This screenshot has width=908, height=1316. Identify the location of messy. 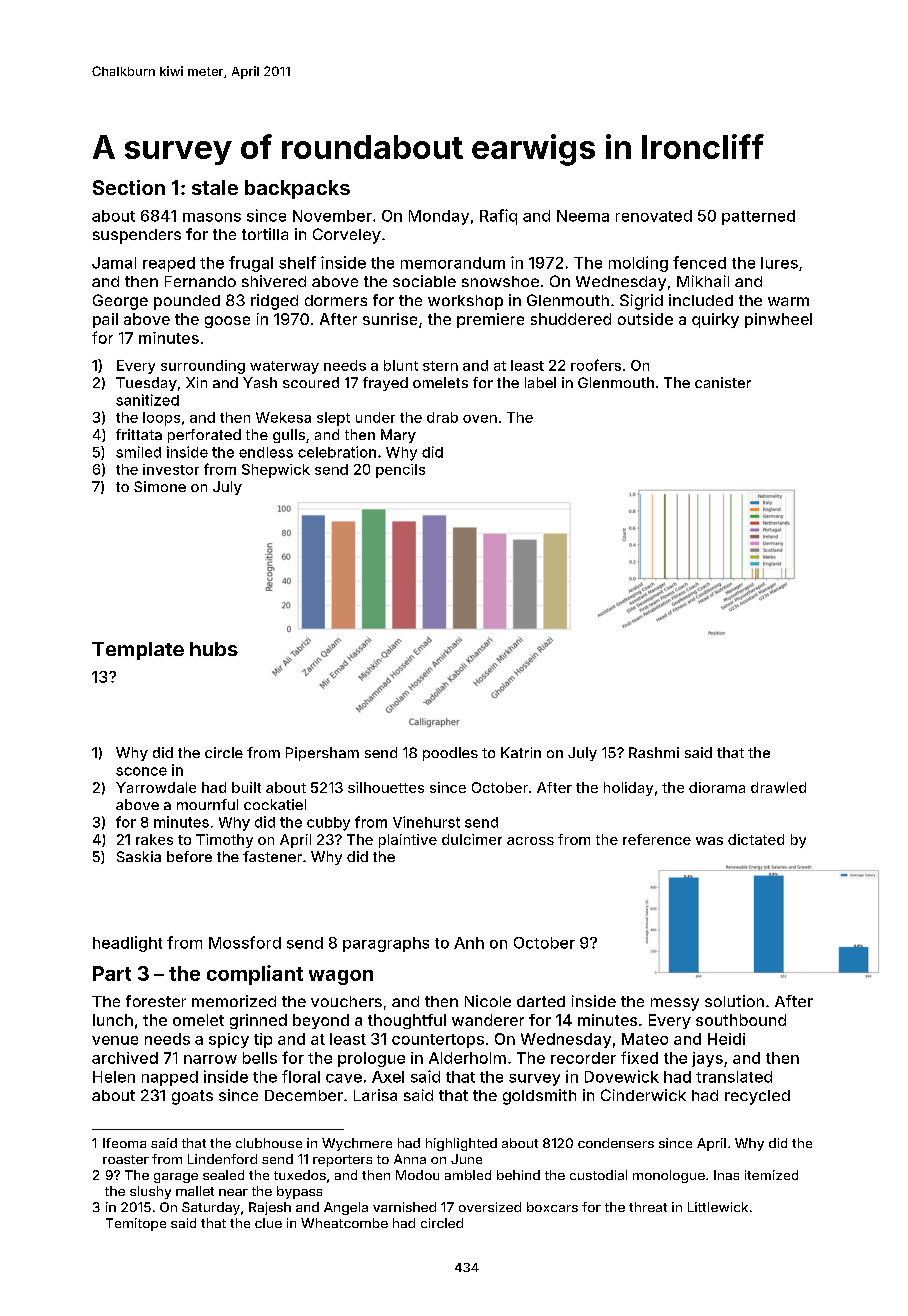
(675, 1004).
